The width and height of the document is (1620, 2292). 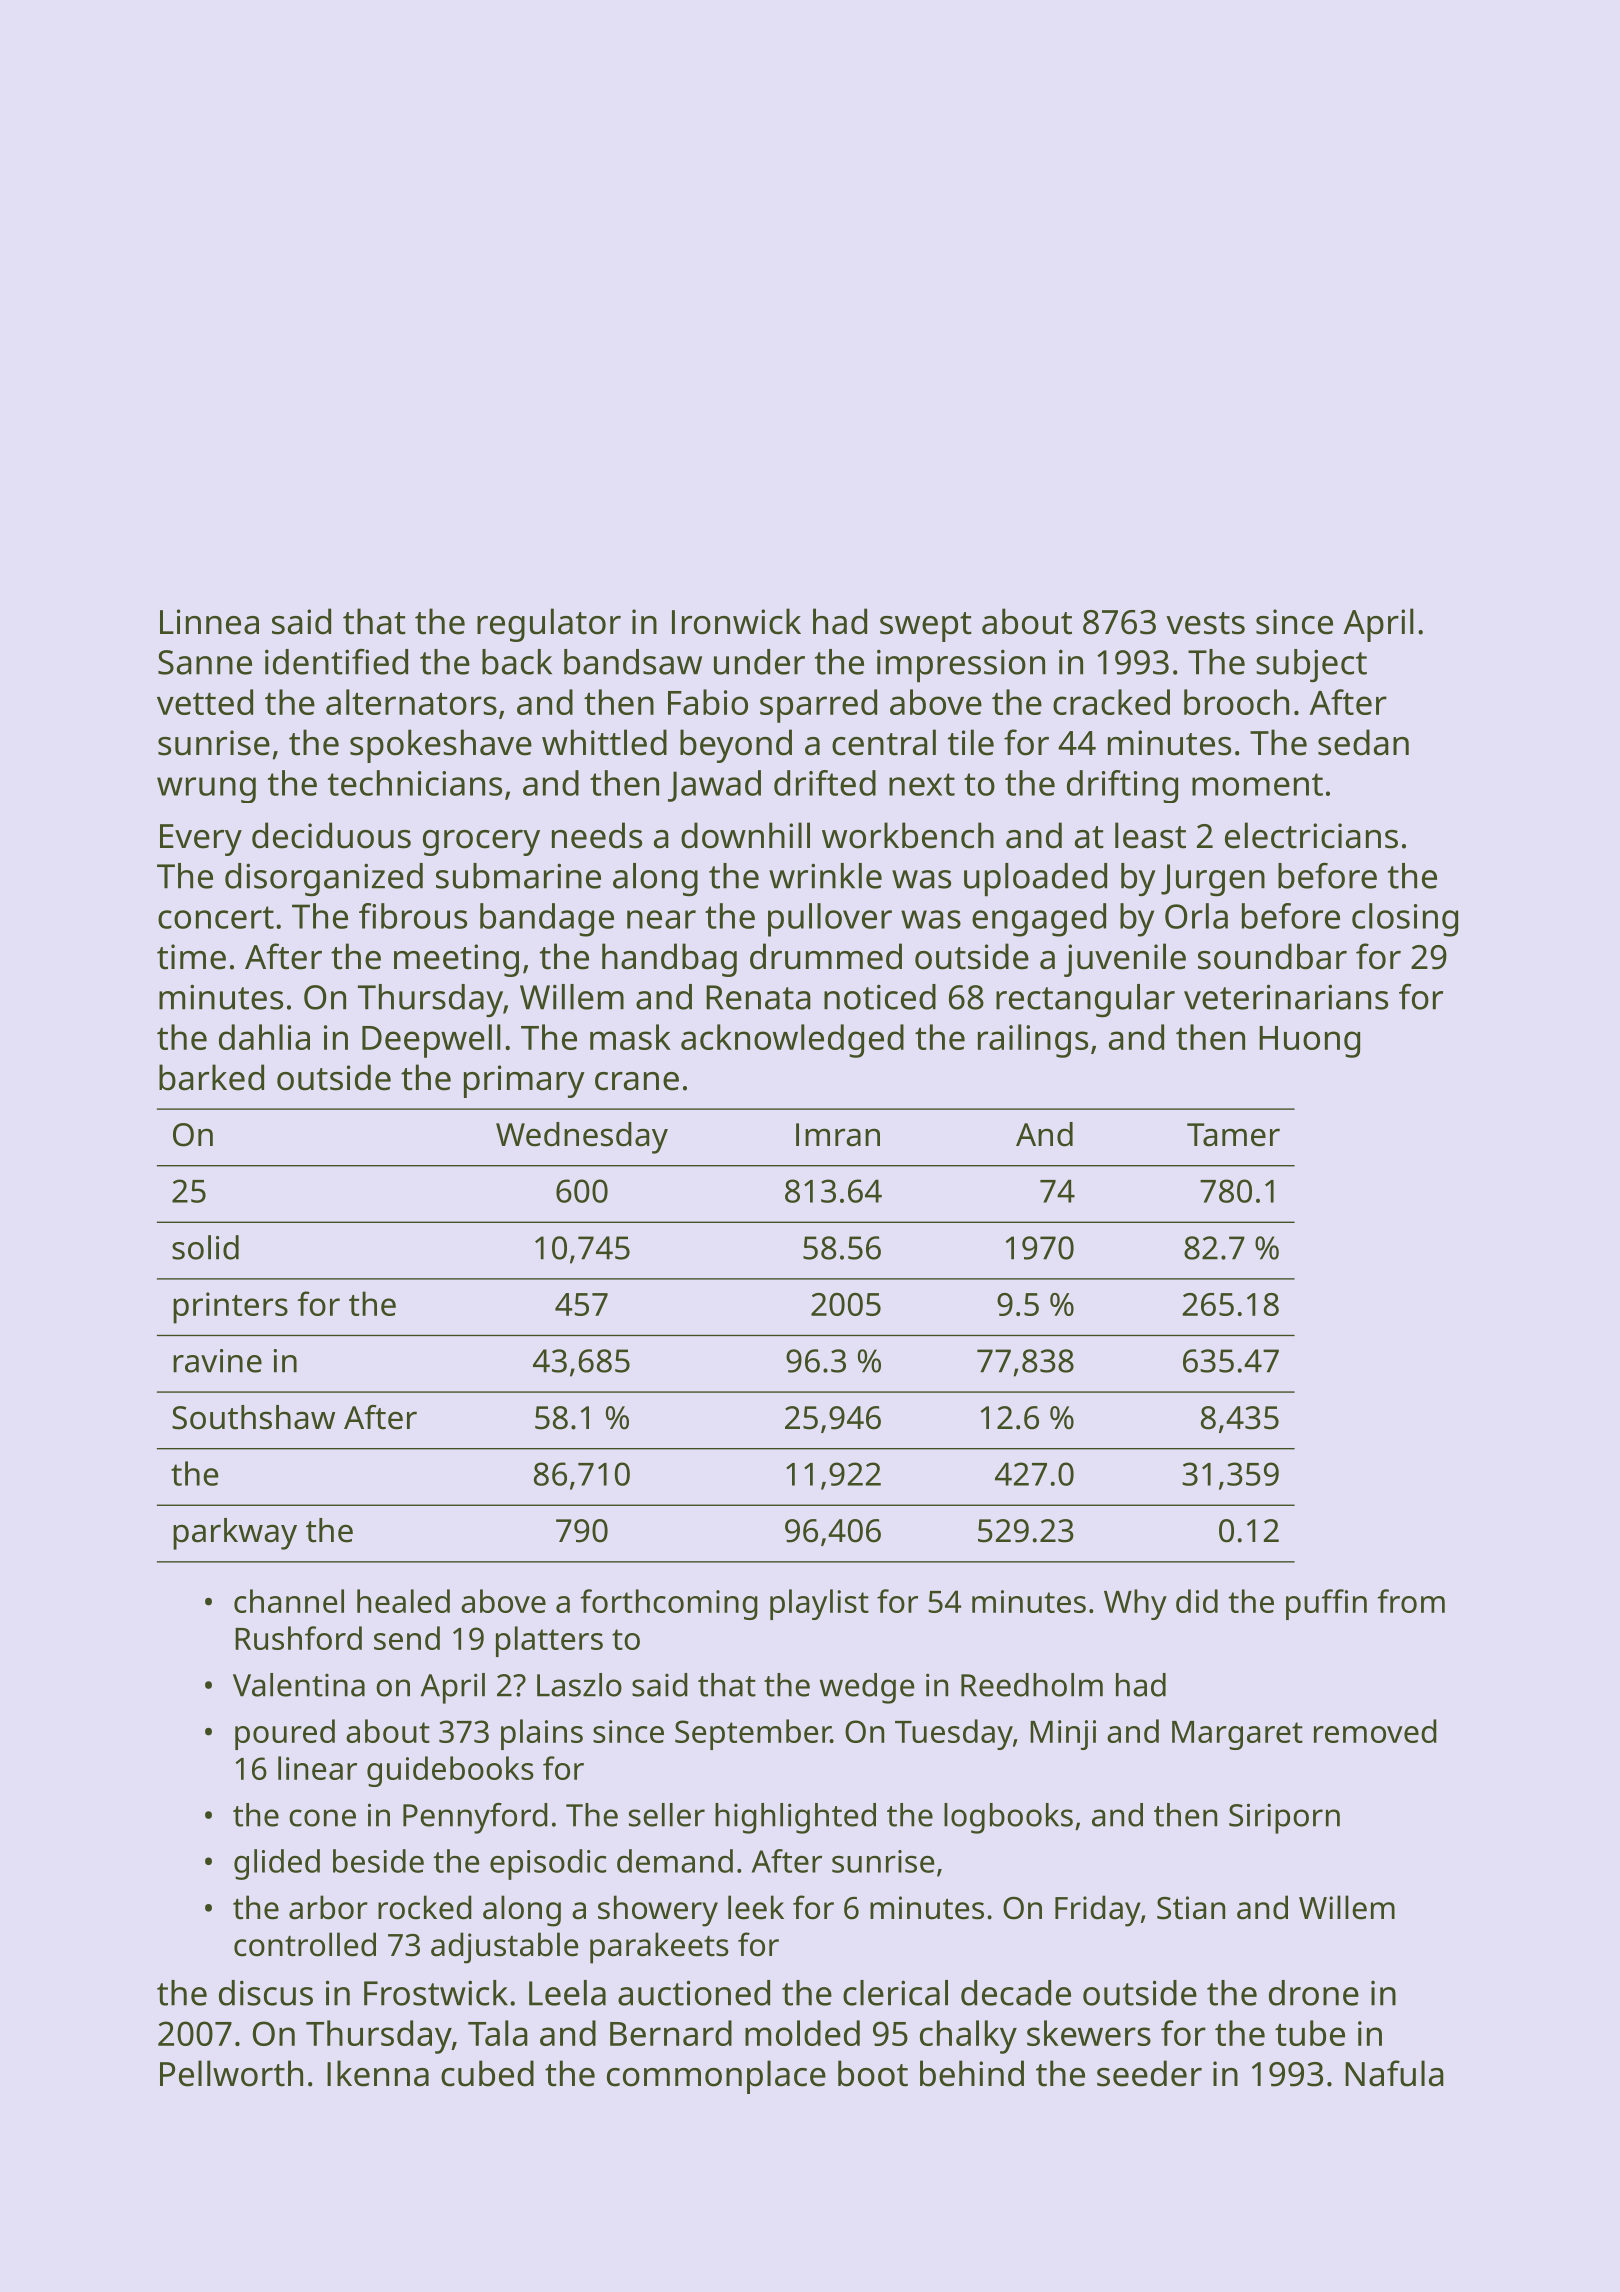 What do you see at coordinates (630, 1037) in the document?
I see `mask` at bounding box center [630, 1037].
